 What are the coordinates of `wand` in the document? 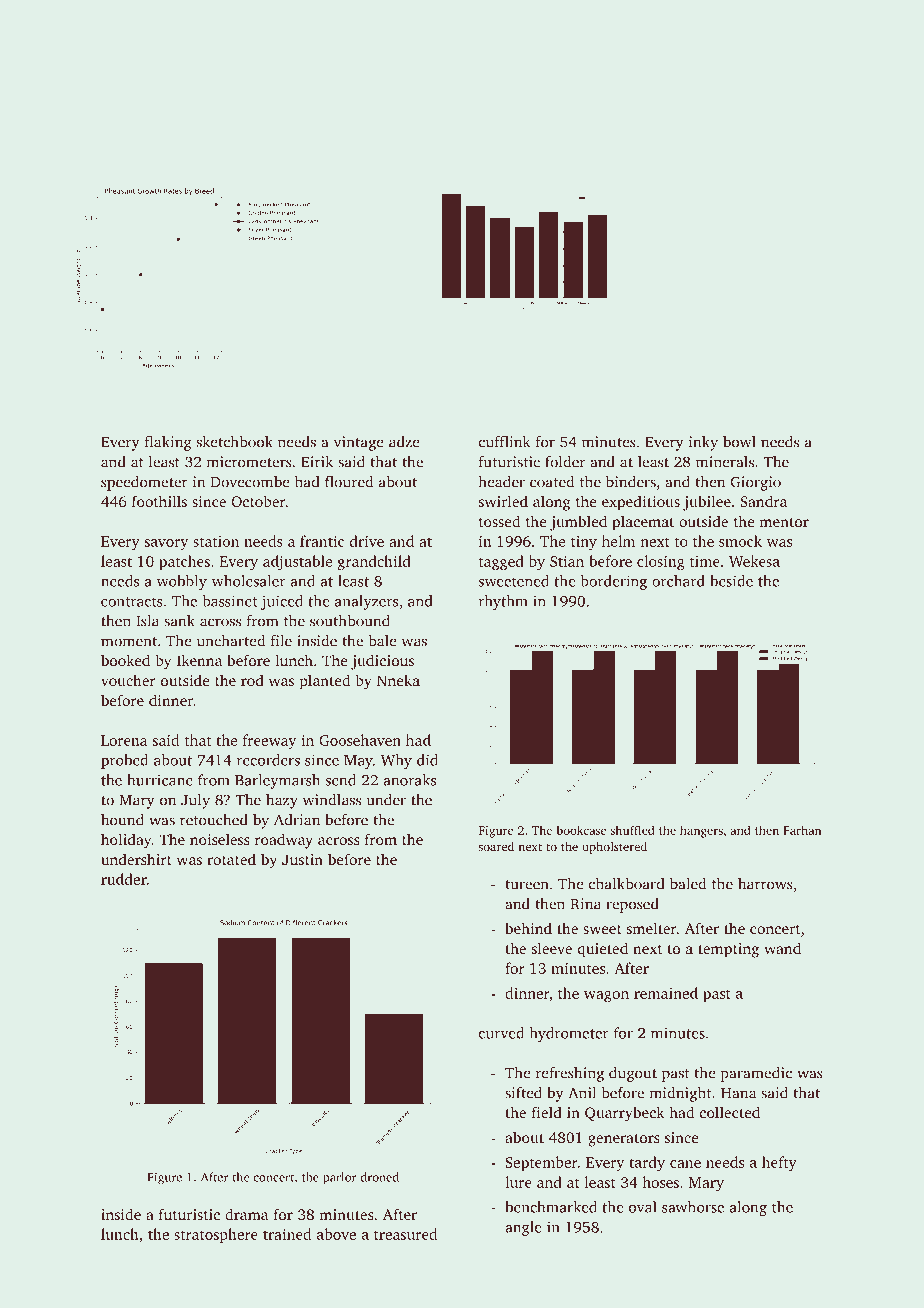 It's located at (782, 948).
